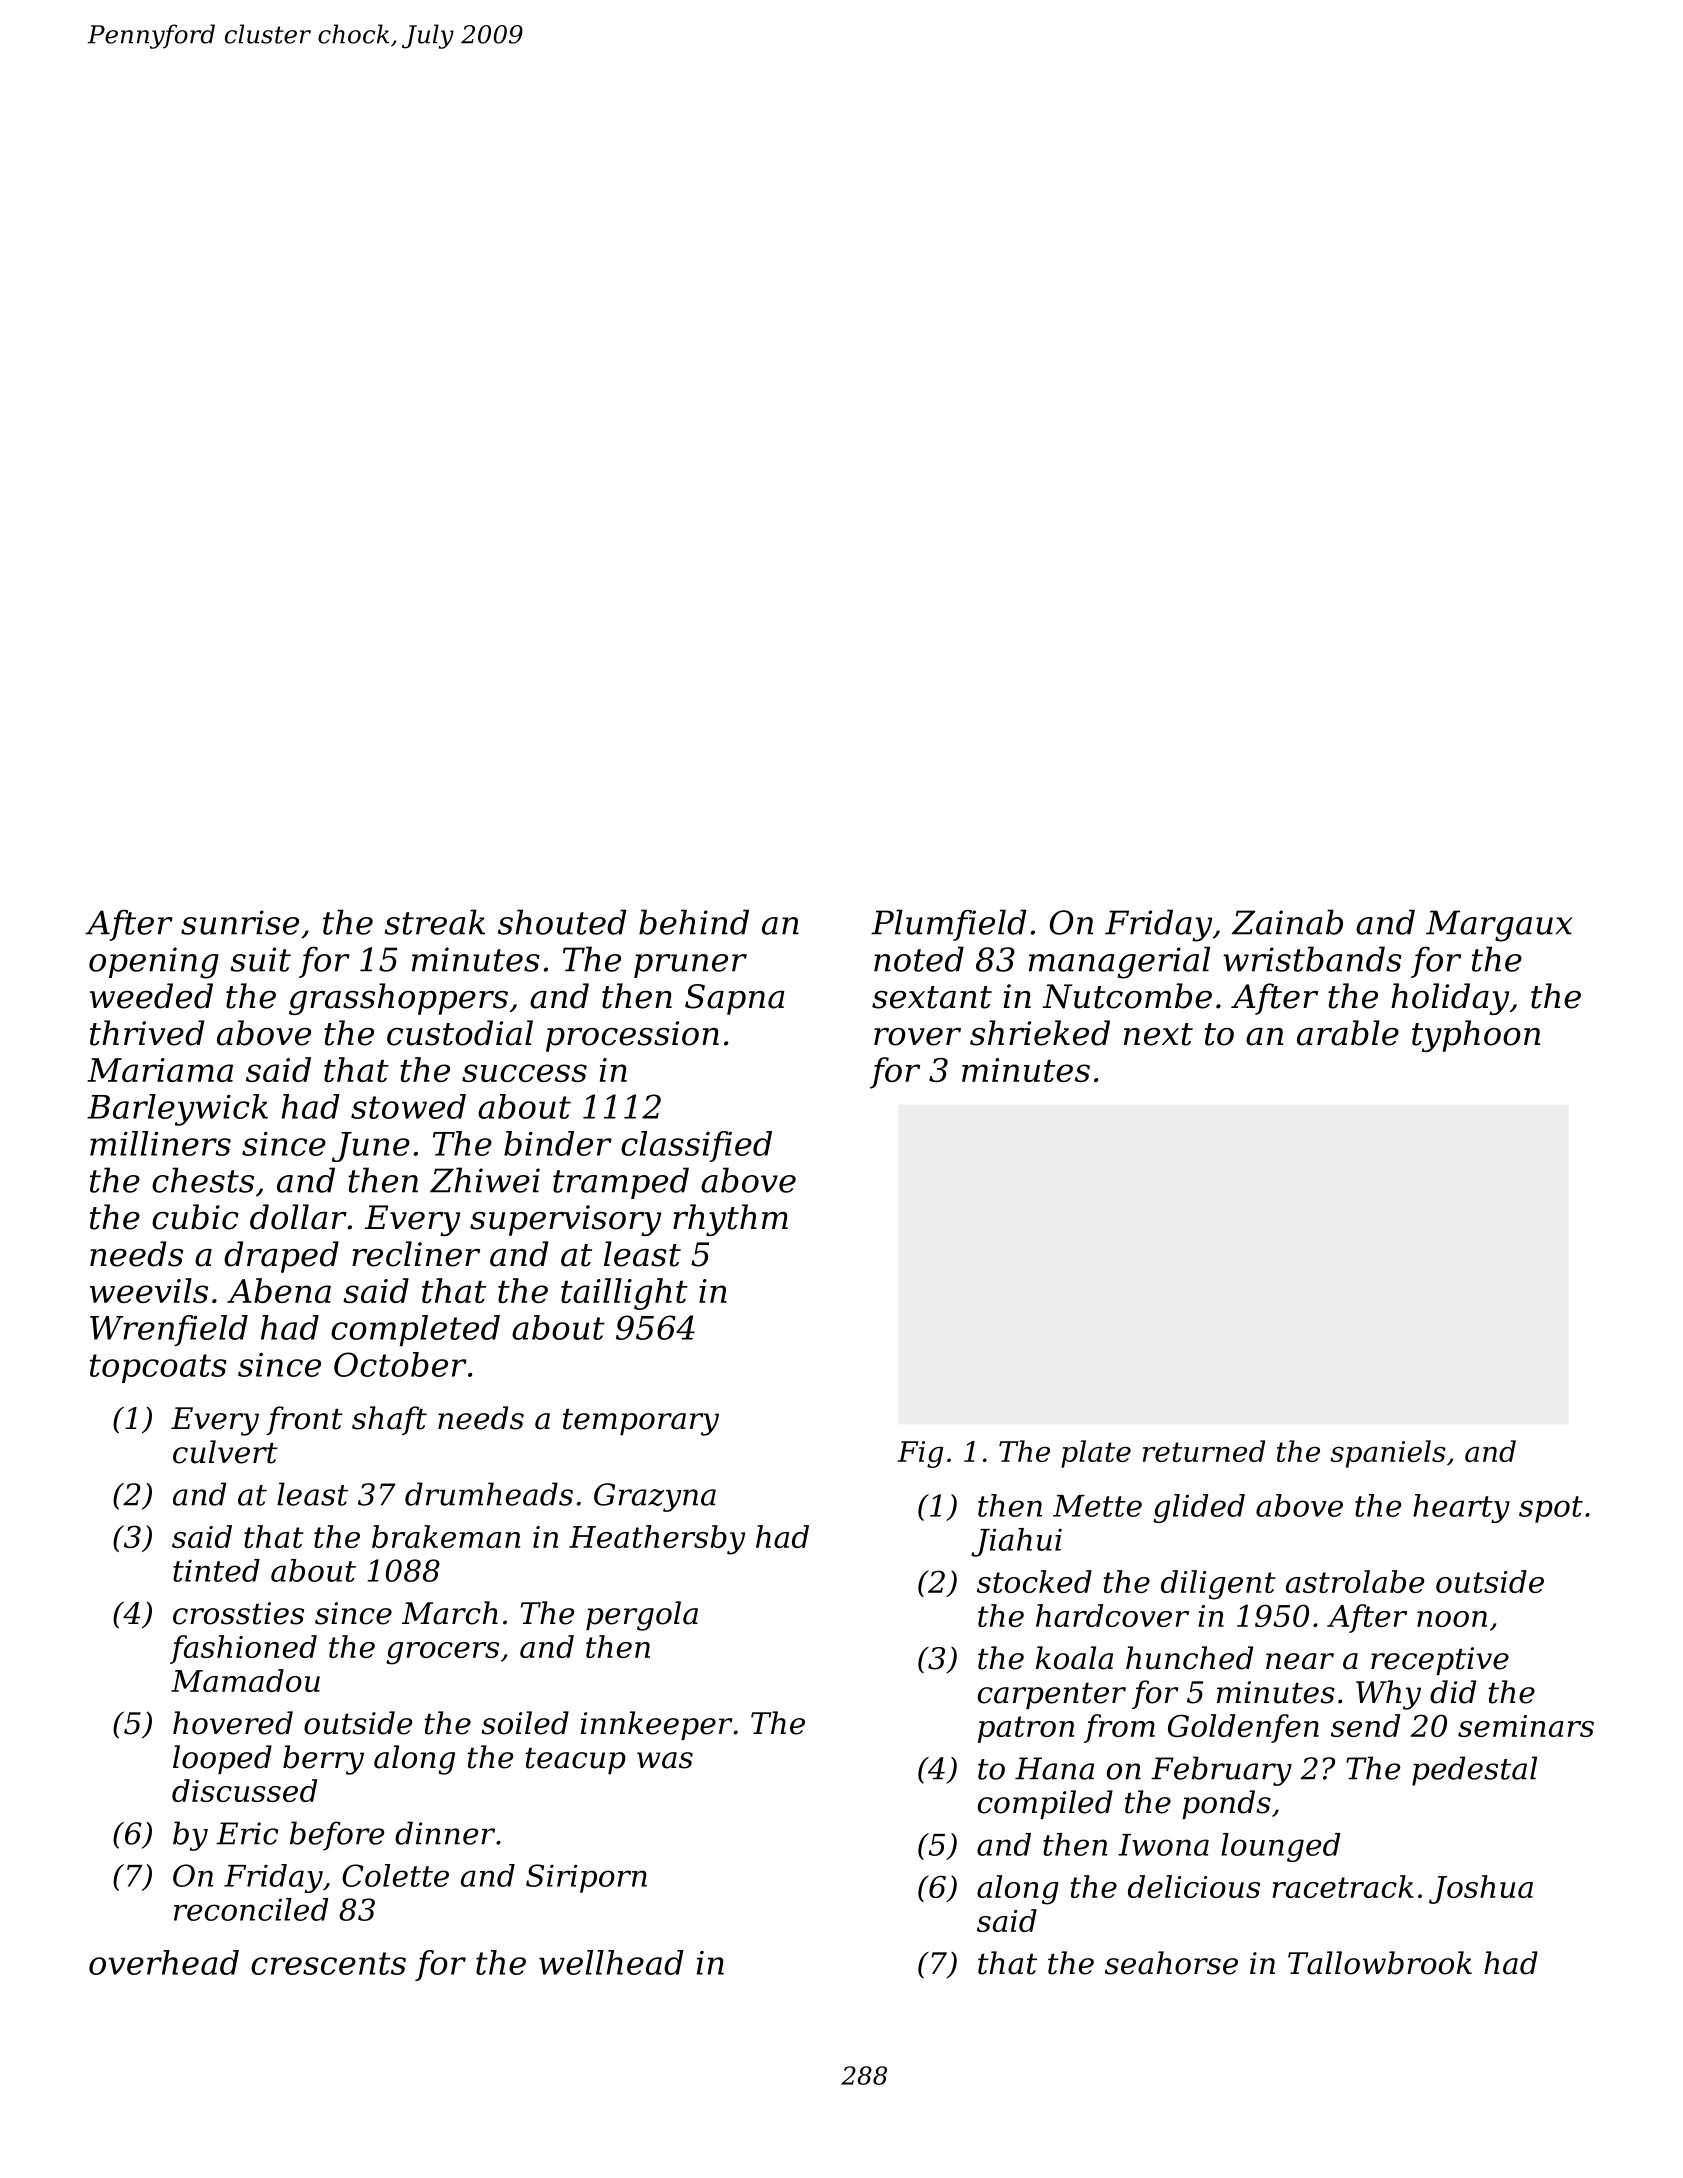 The width and height of the screenshot is (1683, 2178). Describe the element at coordinates (1287, 922) in the screenshot. I see `Zainab` at that location.
